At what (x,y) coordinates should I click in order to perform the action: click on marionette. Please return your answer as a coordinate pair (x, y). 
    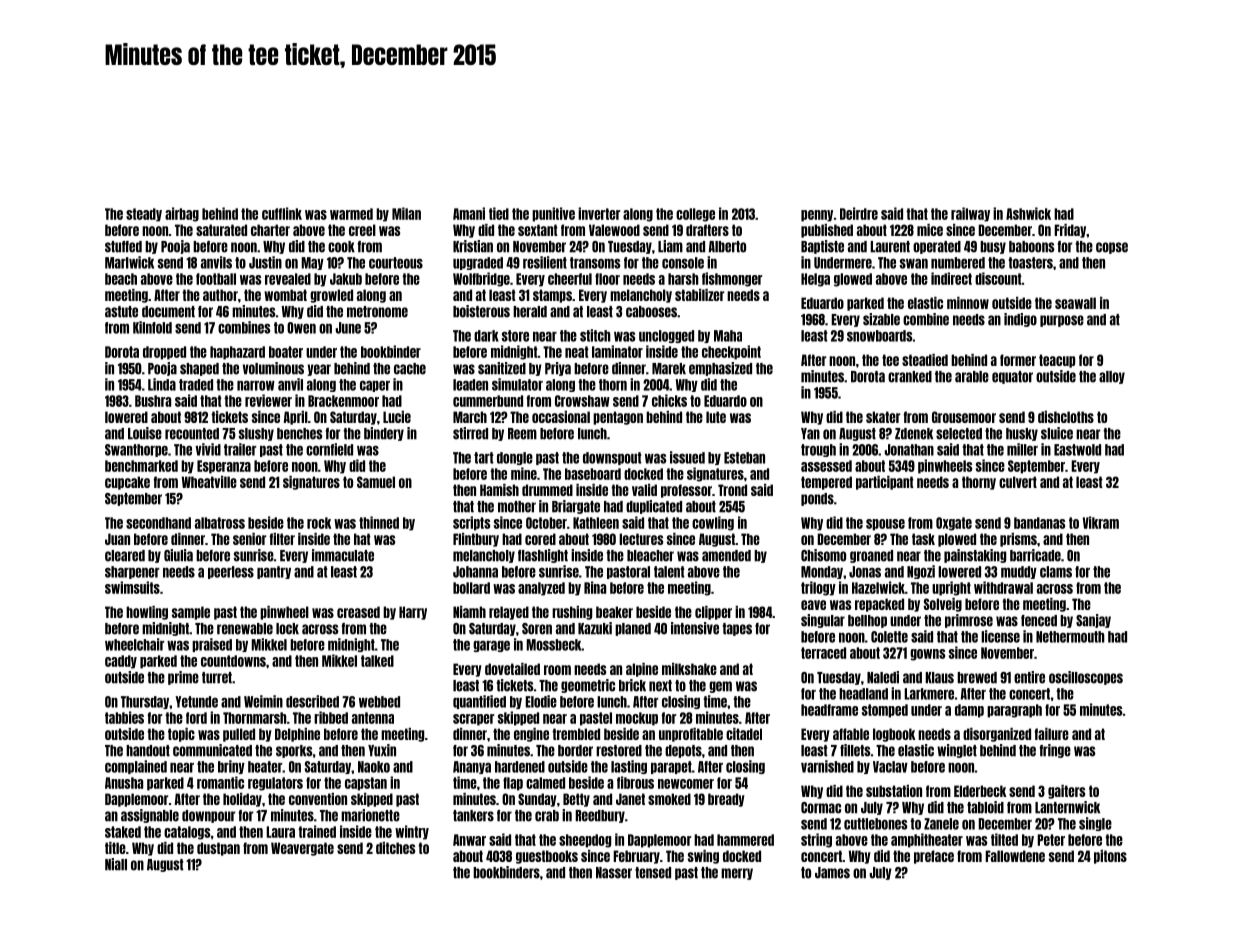
    Looking at the image, I should click on (370, 815).
